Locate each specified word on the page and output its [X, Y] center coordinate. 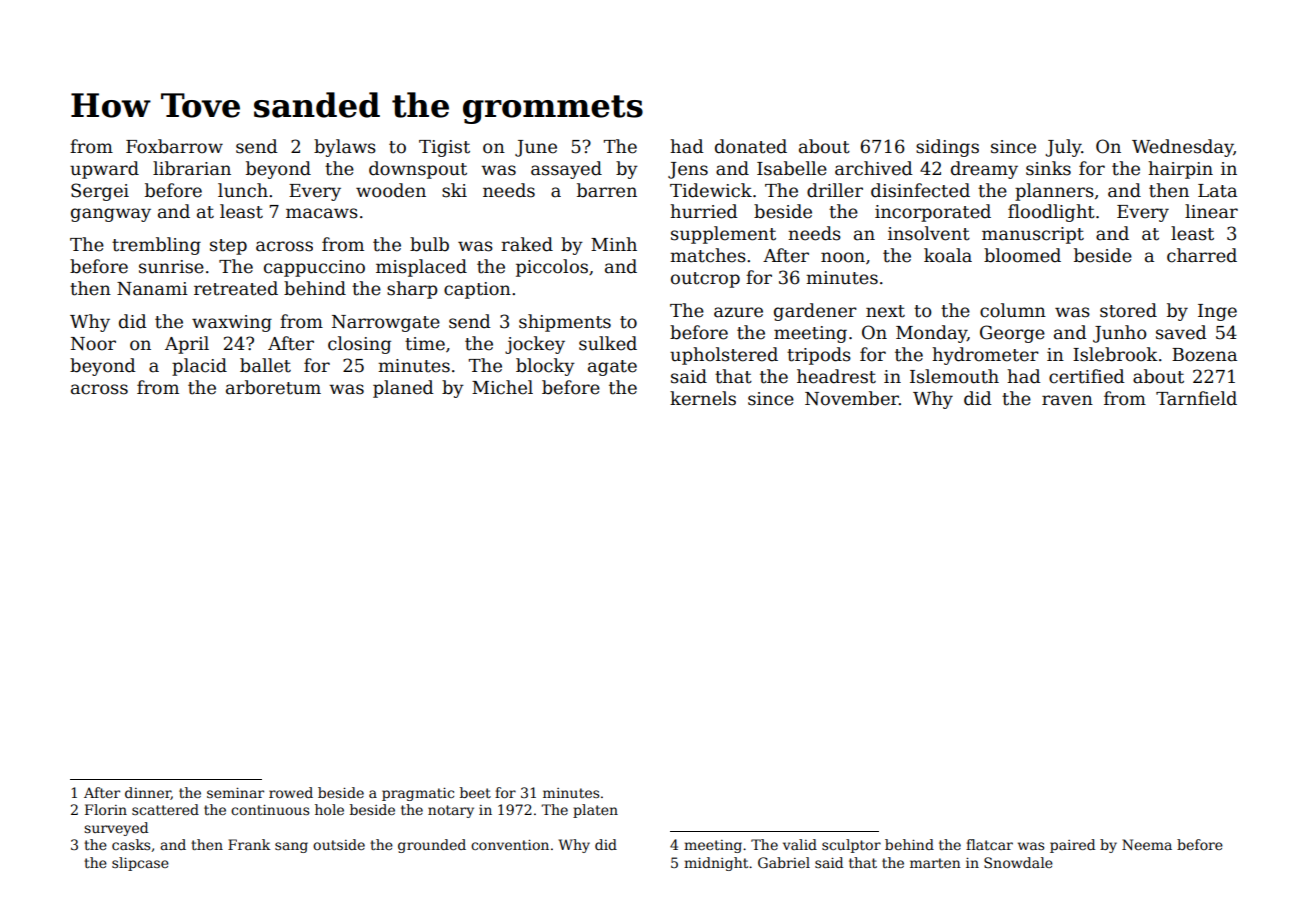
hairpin [1180, 170]
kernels [703, 398]
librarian [192, 168]
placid [199, 367]
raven [1067, 400]
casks [131, 844]
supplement [723, 235]
